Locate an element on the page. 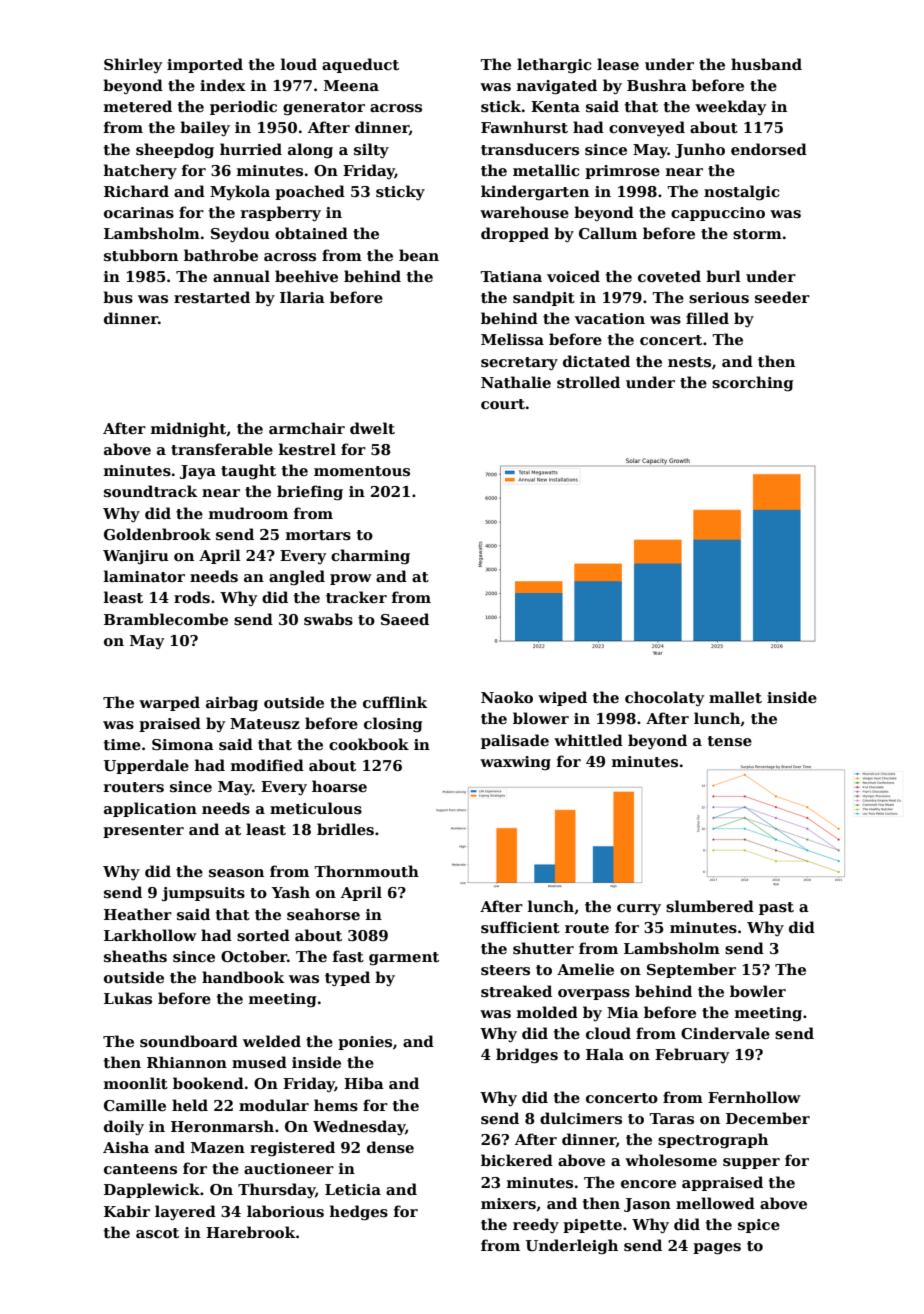 The height and width of the page is (1314, 924). garment is located at coordinates (404, 959).
